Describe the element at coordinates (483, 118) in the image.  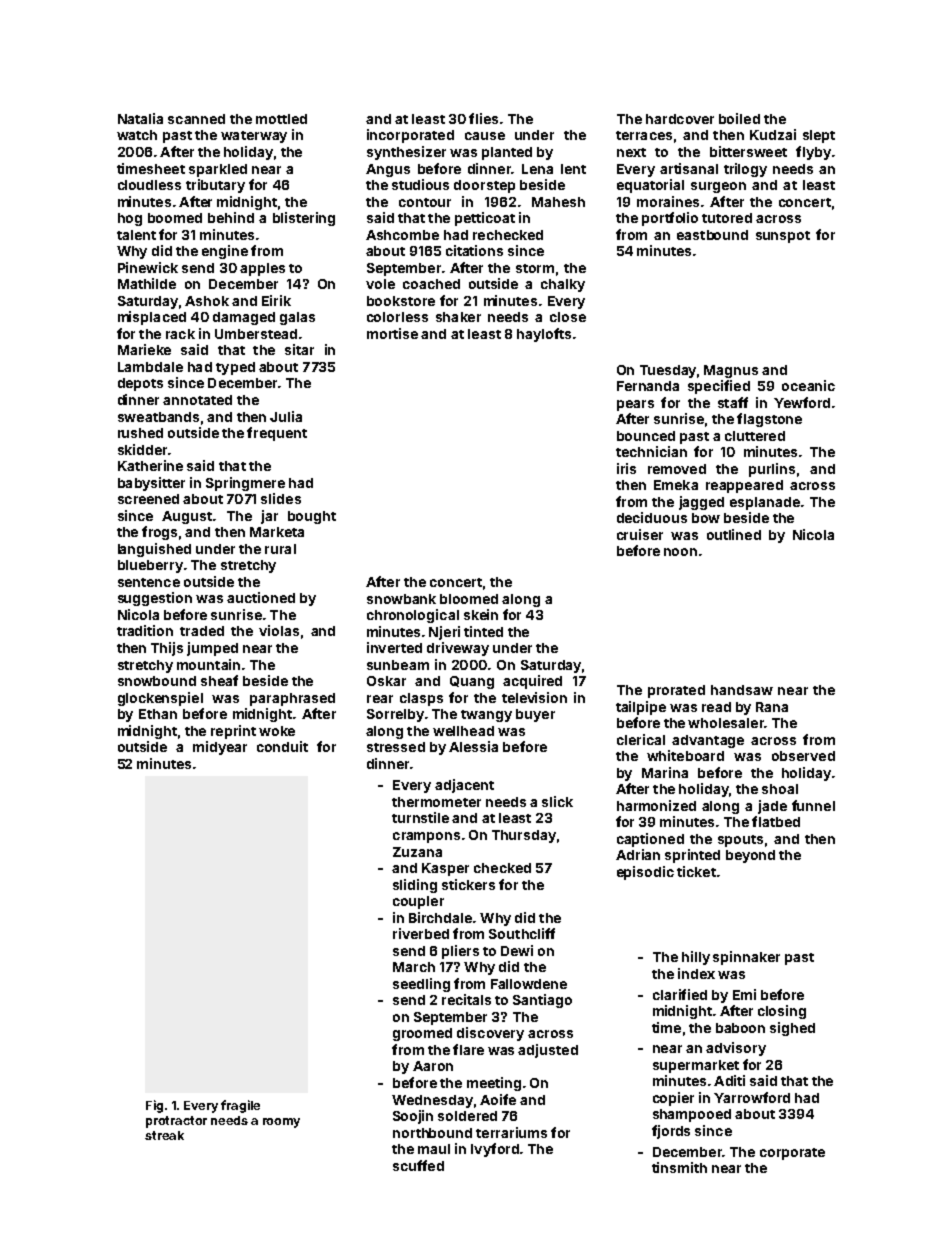
I see `flies` at that location.
